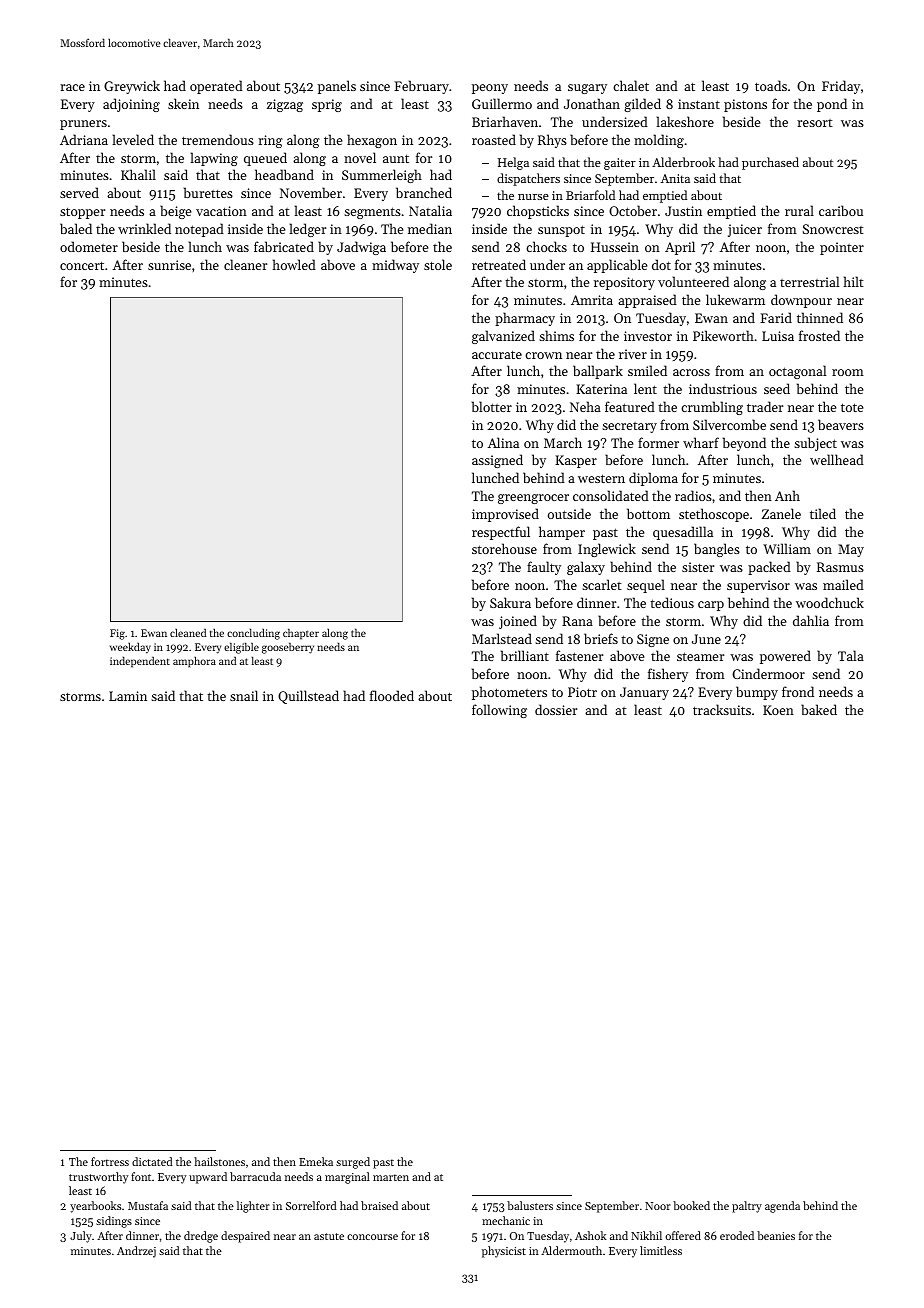 This page has width=924, height=1308. Describe the element at coordinates (421, 87) in the page. I see `February` at that location.
